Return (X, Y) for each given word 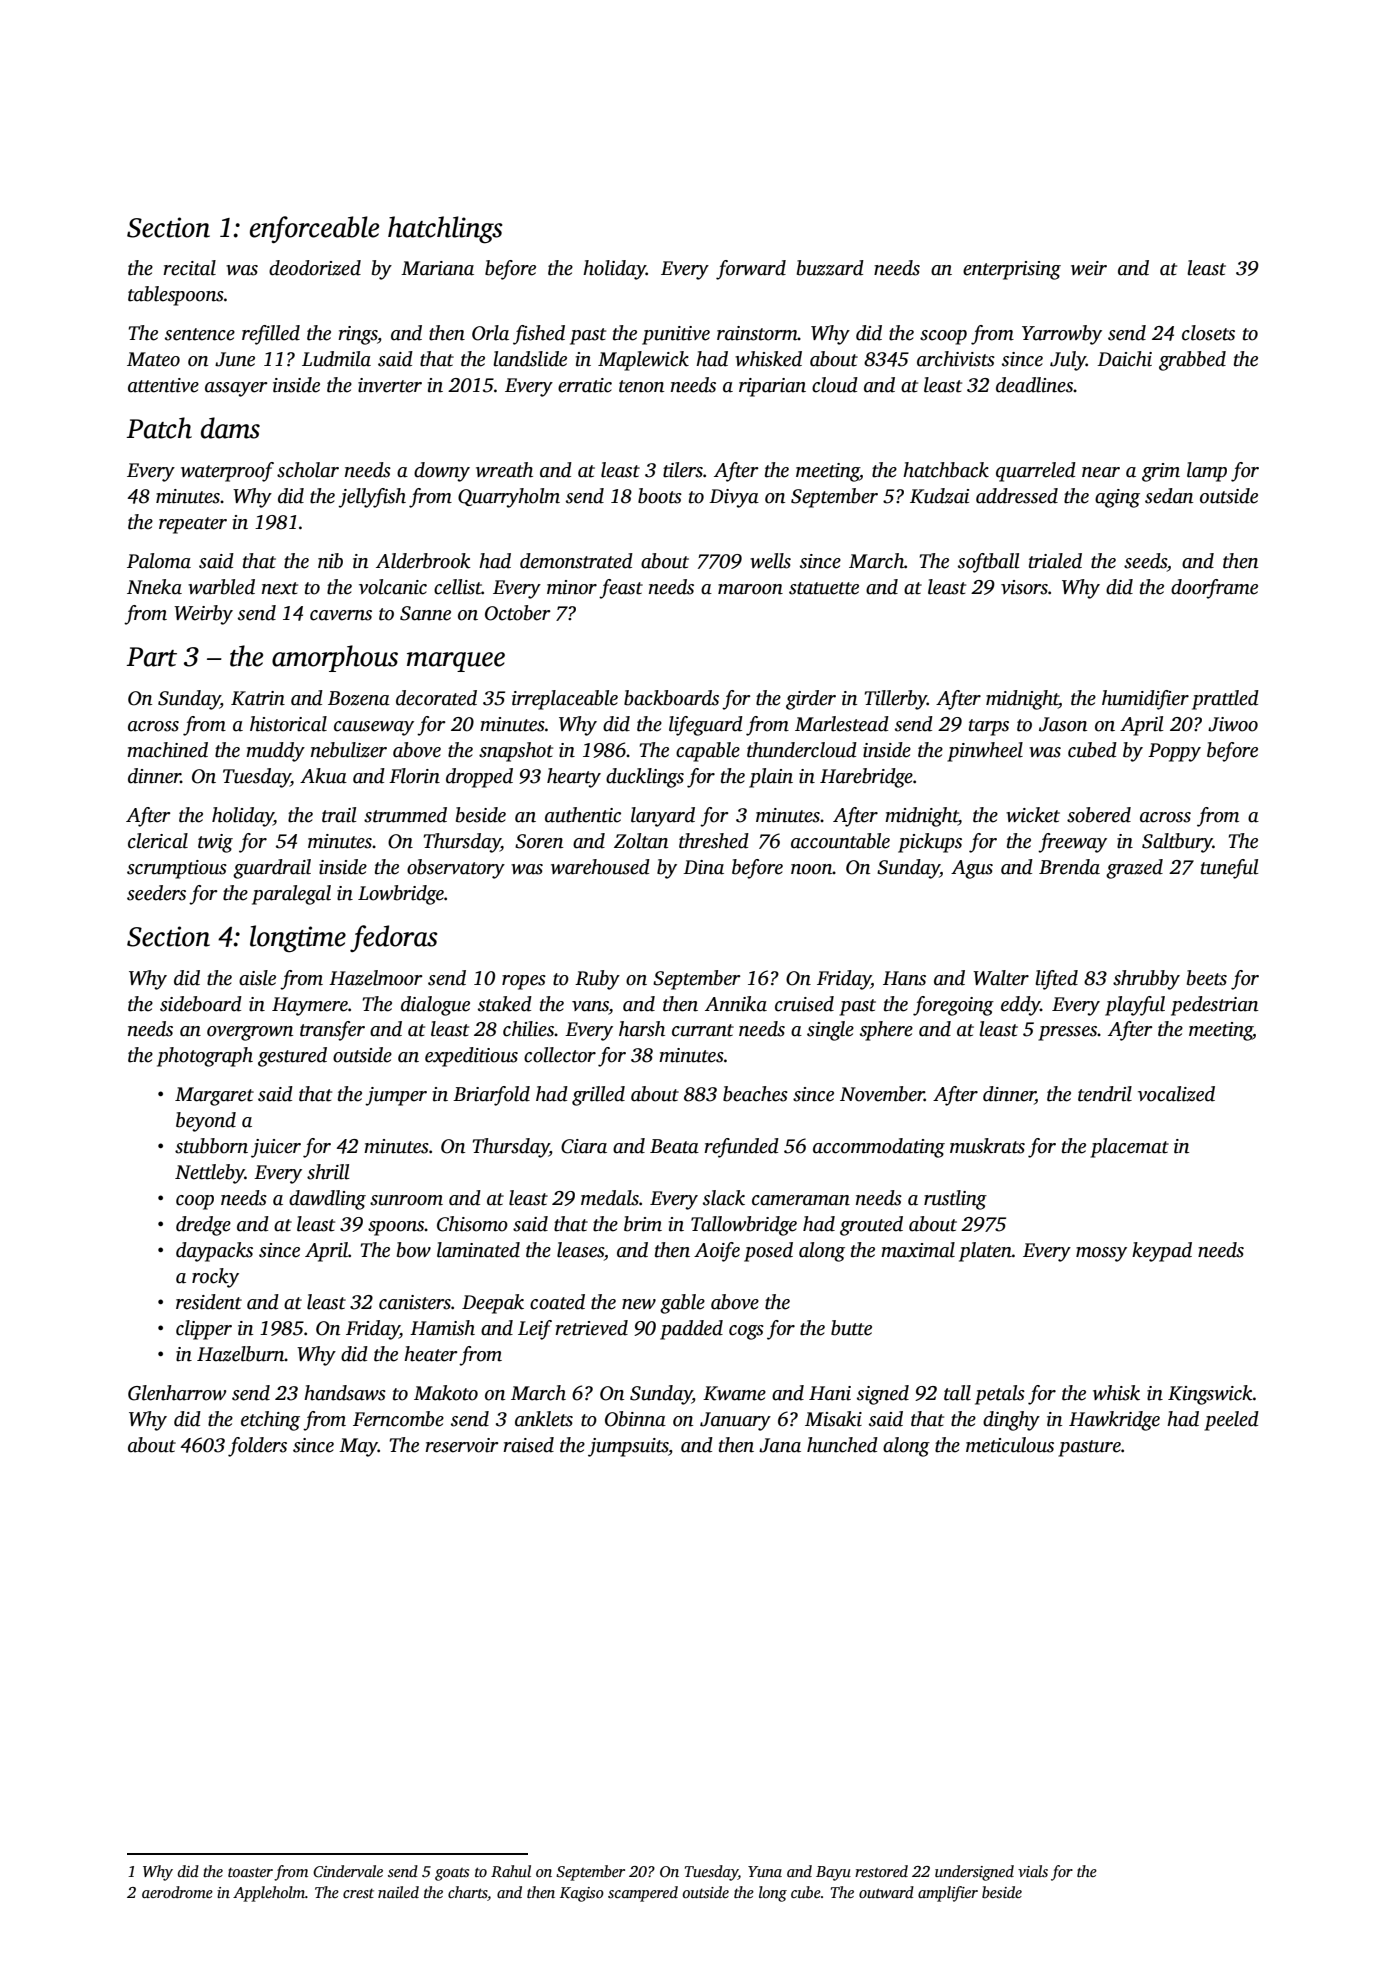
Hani (830, 1393)
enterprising (1012, 270)
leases (580, 1250)
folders (257, 1447)
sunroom (406, 1200)
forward (751, 270)
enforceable (314, 229)
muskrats (987, 1146)
